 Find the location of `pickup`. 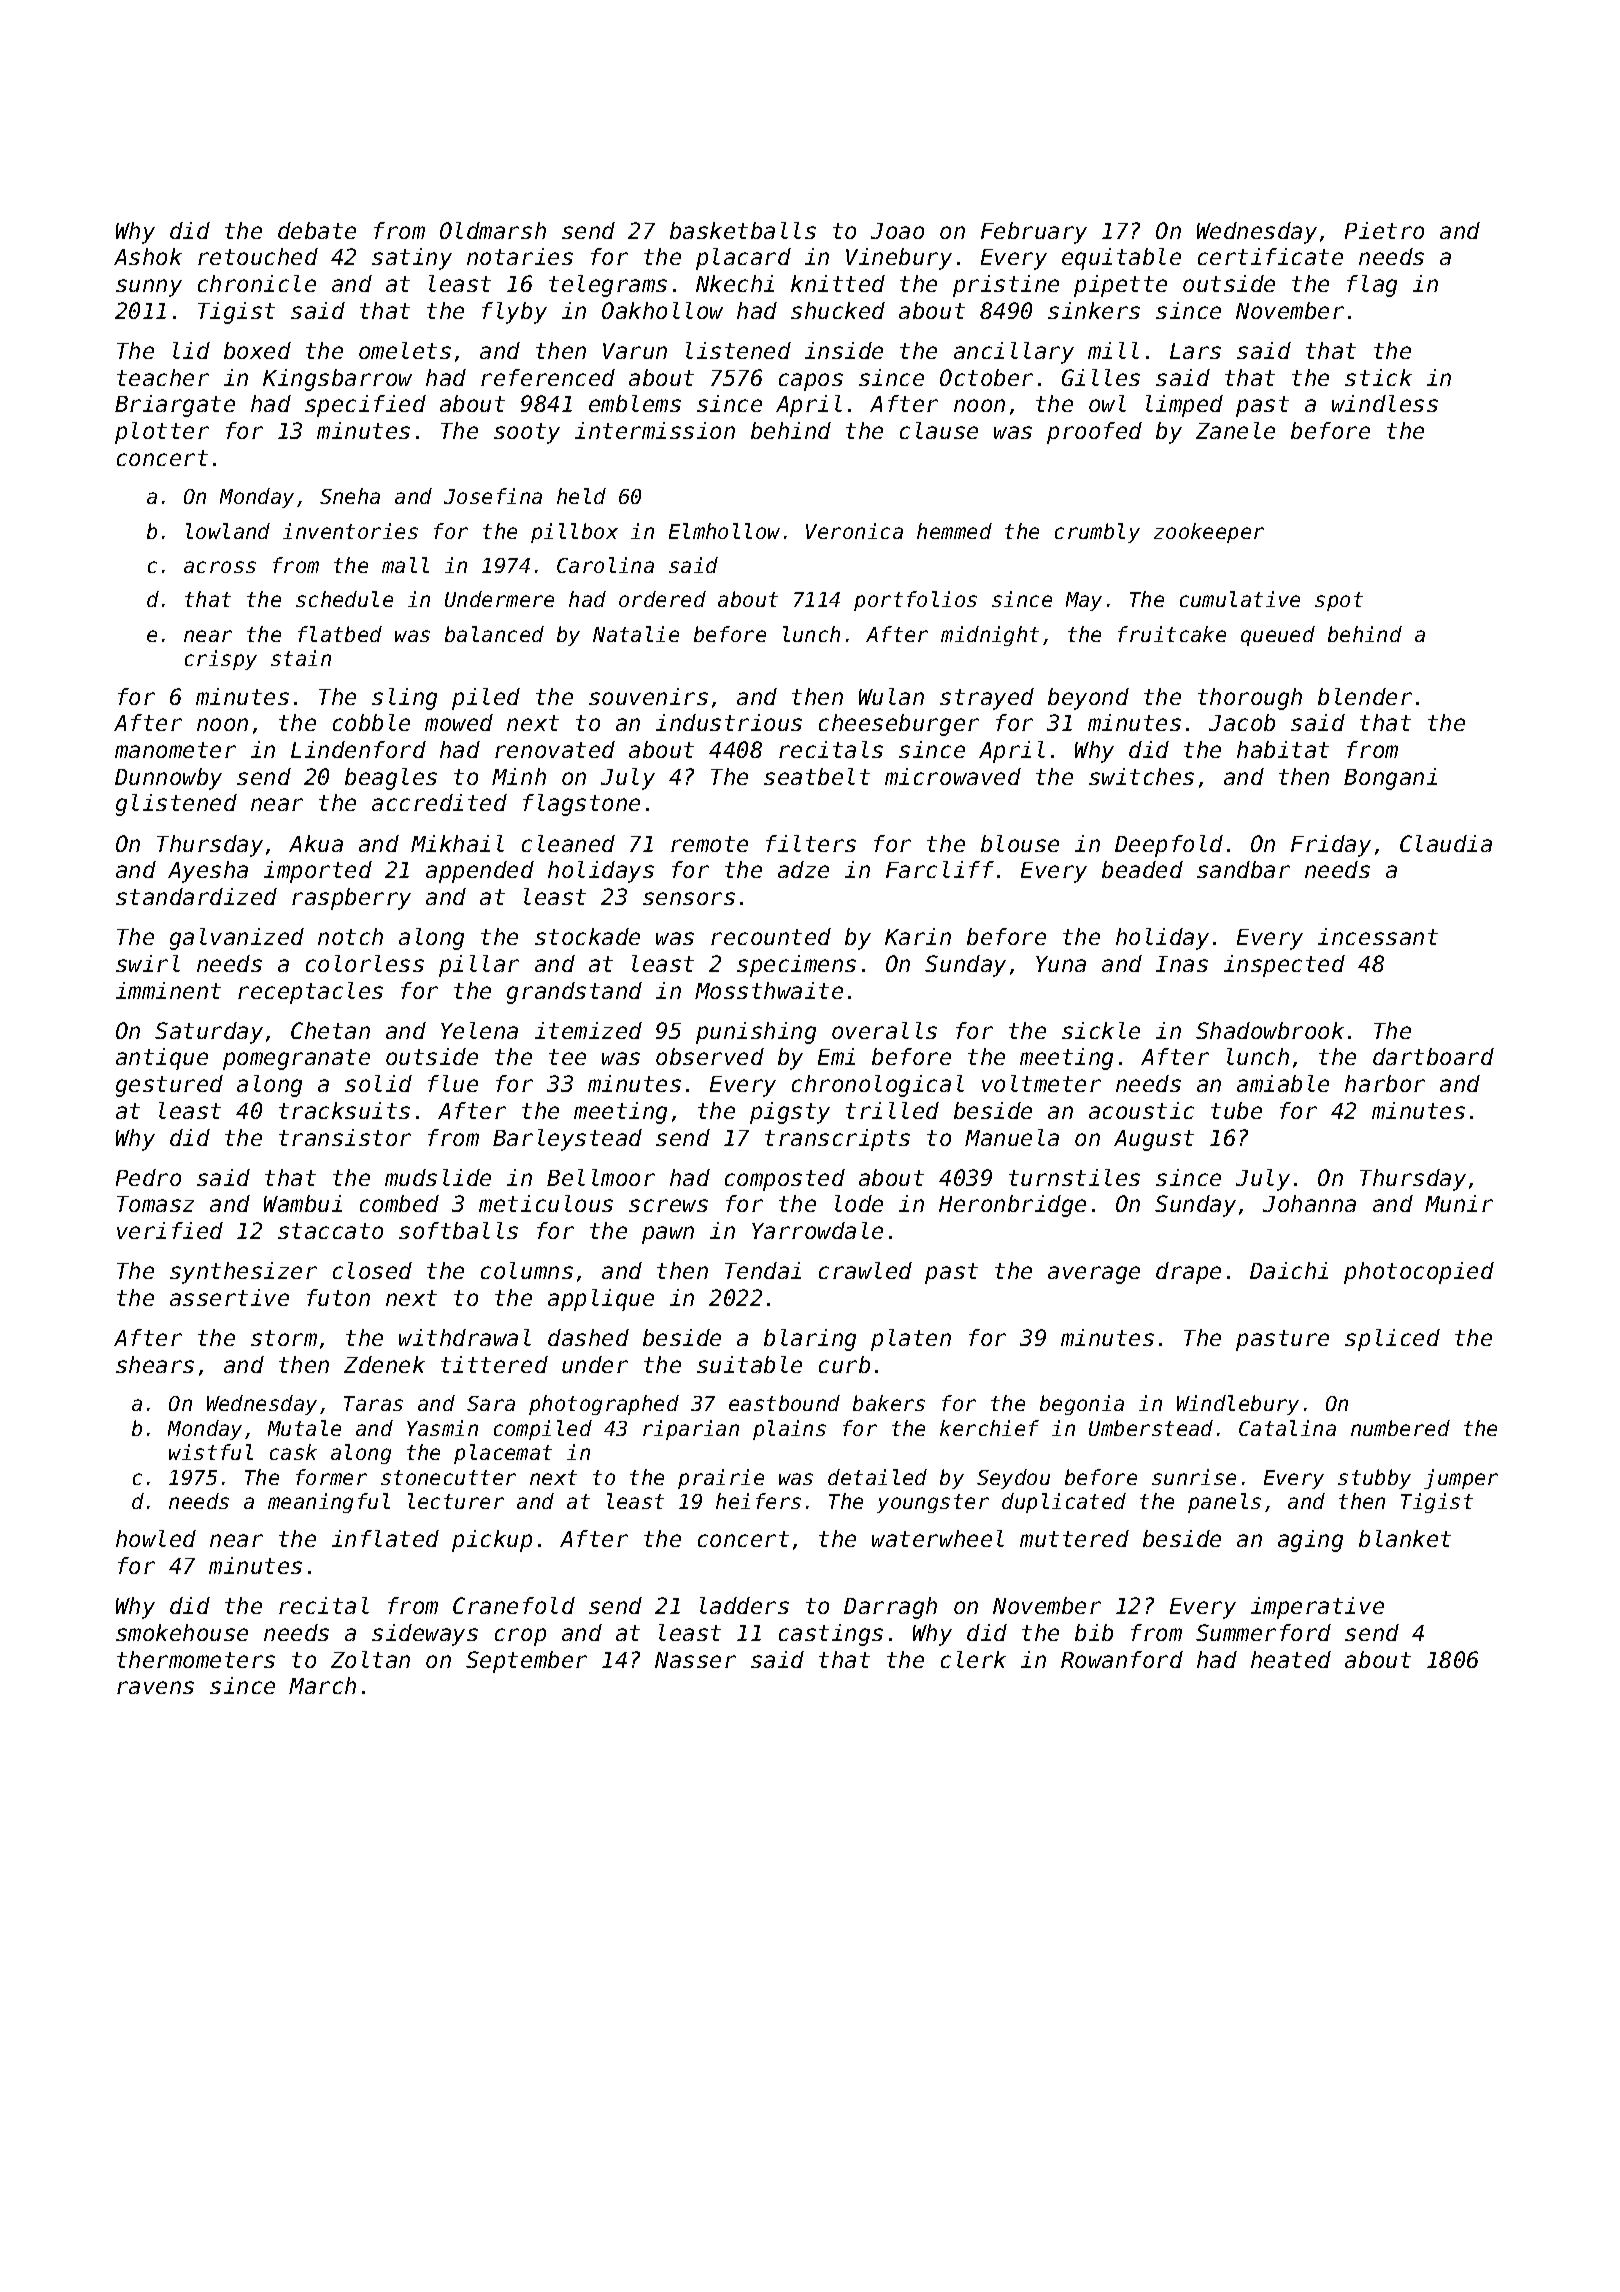

pickup is located at coordinates (492, 1541).
